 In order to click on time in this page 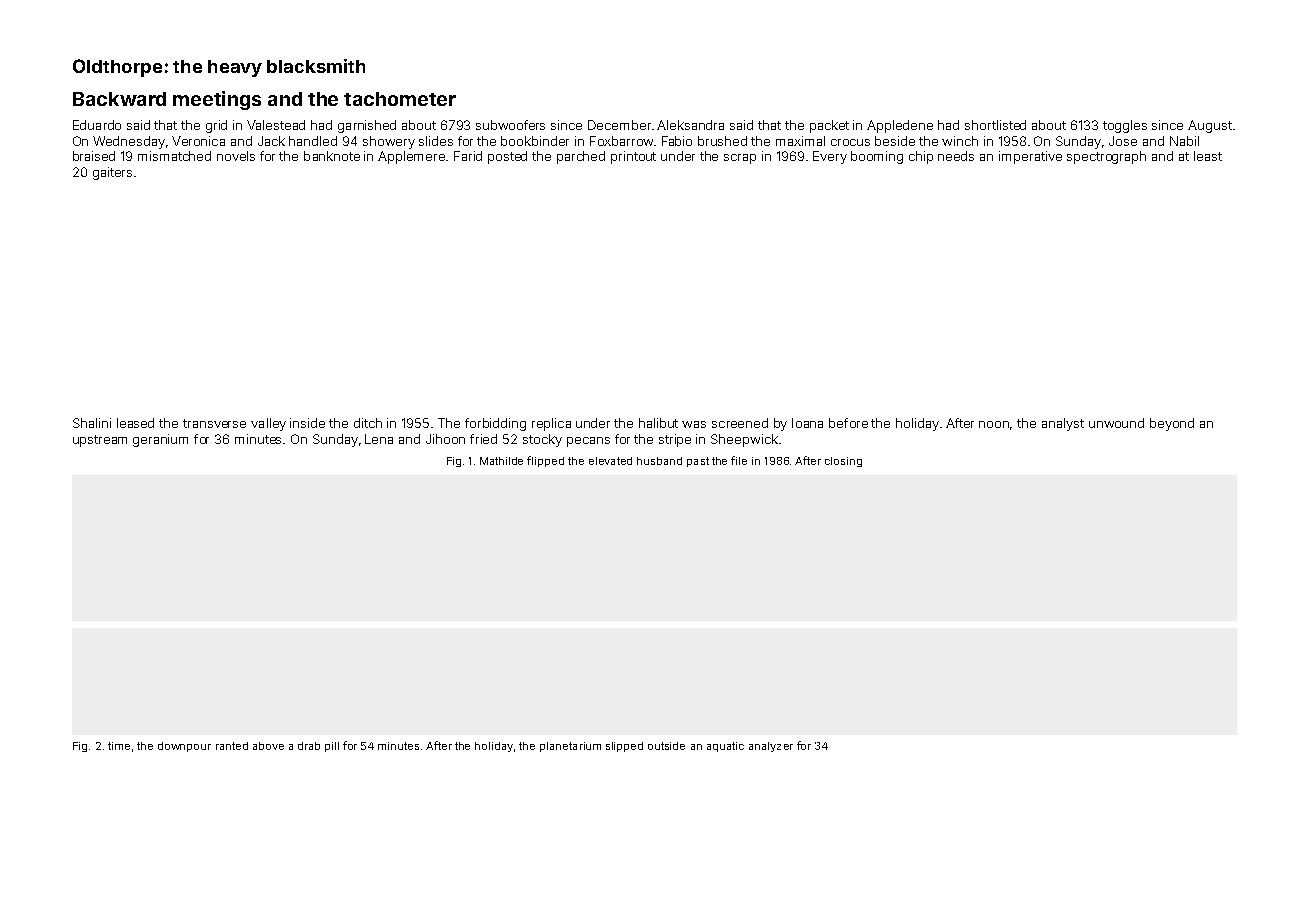, I will do `click(119, 746)`.
